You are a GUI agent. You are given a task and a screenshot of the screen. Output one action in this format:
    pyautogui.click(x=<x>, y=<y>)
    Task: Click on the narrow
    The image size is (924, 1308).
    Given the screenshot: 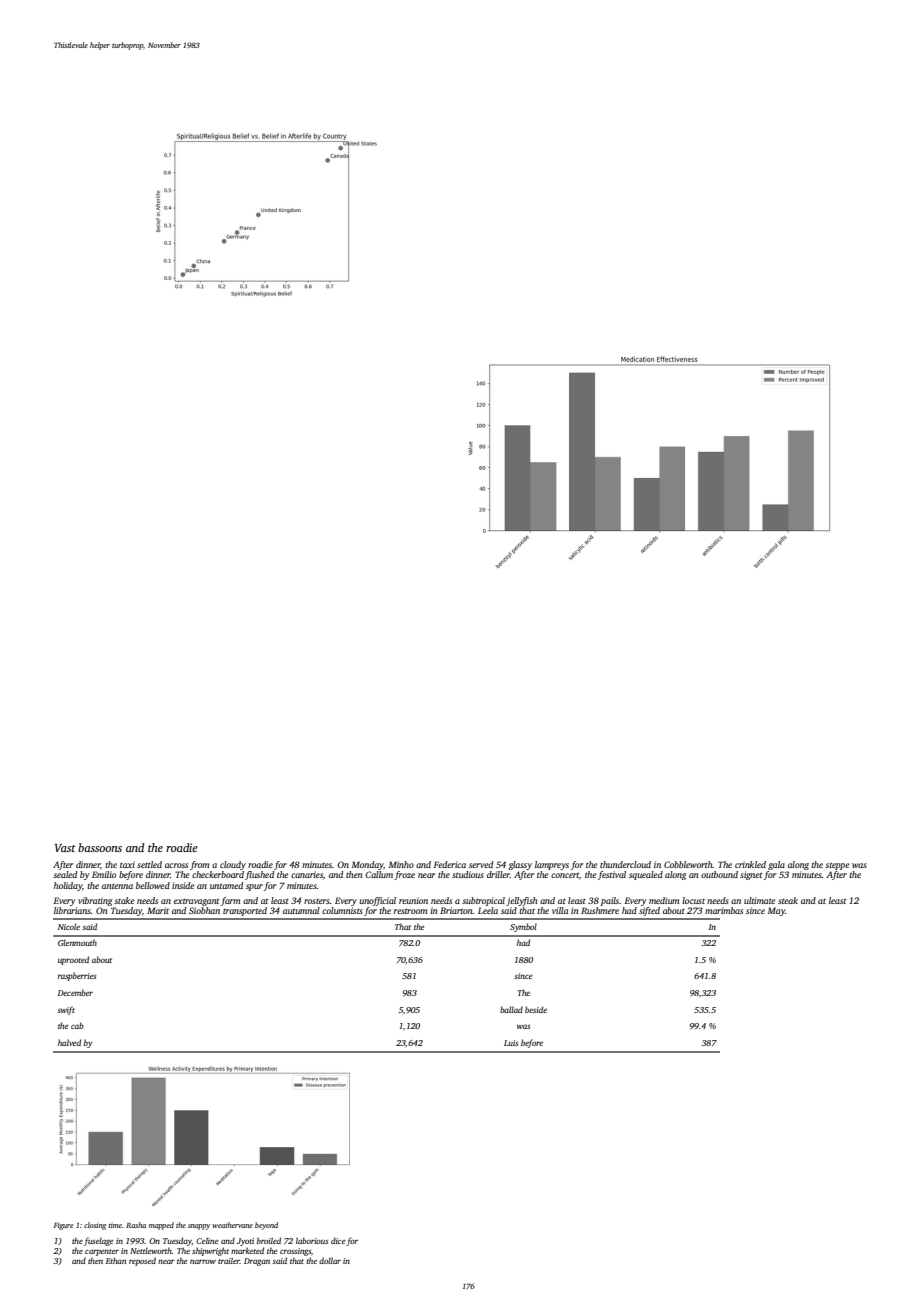 What is the action you would take?
    pyautogui.click(x=203, y=1262)
